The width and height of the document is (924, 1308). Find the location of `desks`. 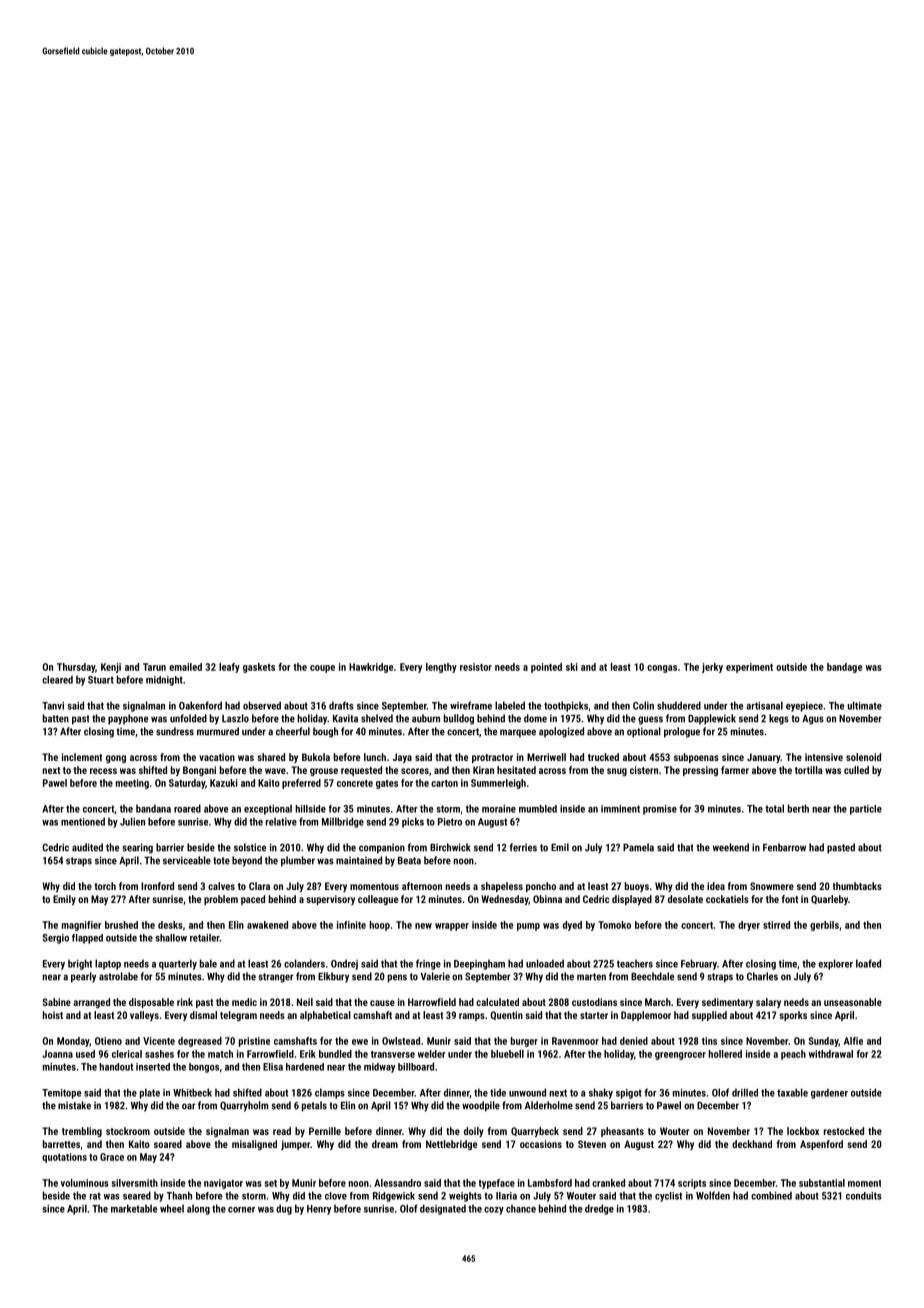

desks is located at coordinates (170, 925).
